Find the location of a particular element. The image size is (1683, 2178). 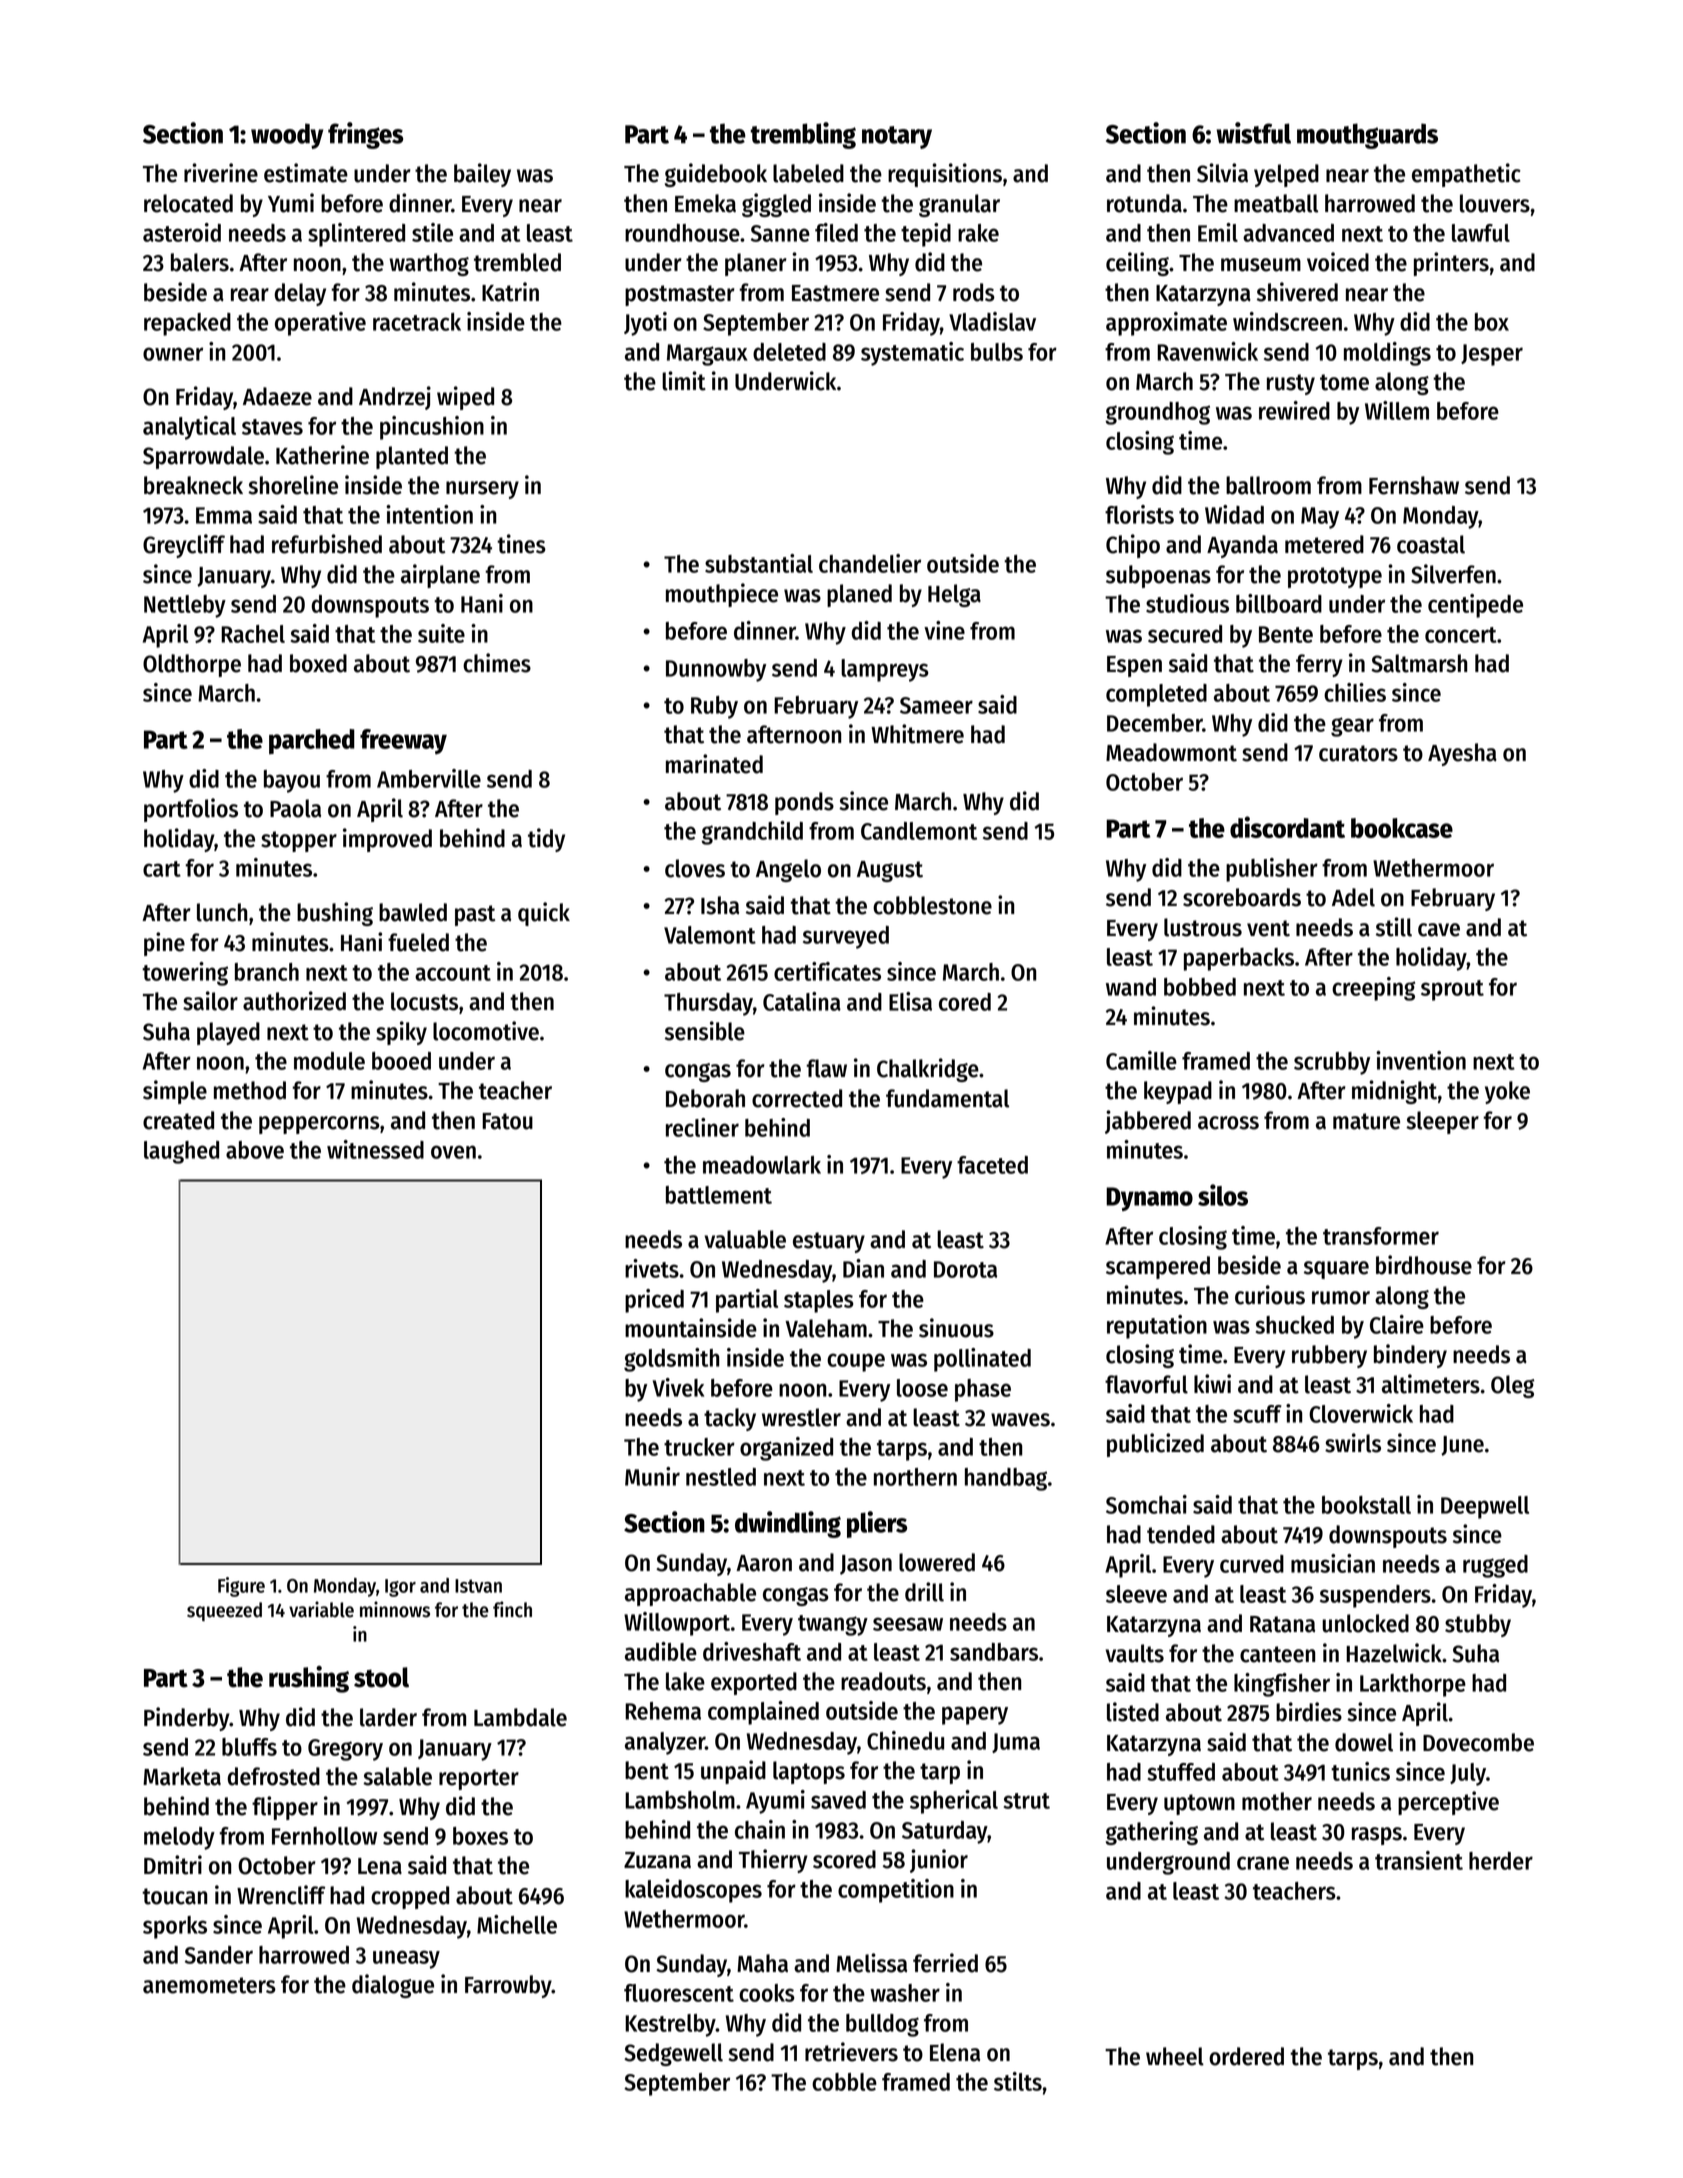

systematic is located at coordinates (912, 354).
